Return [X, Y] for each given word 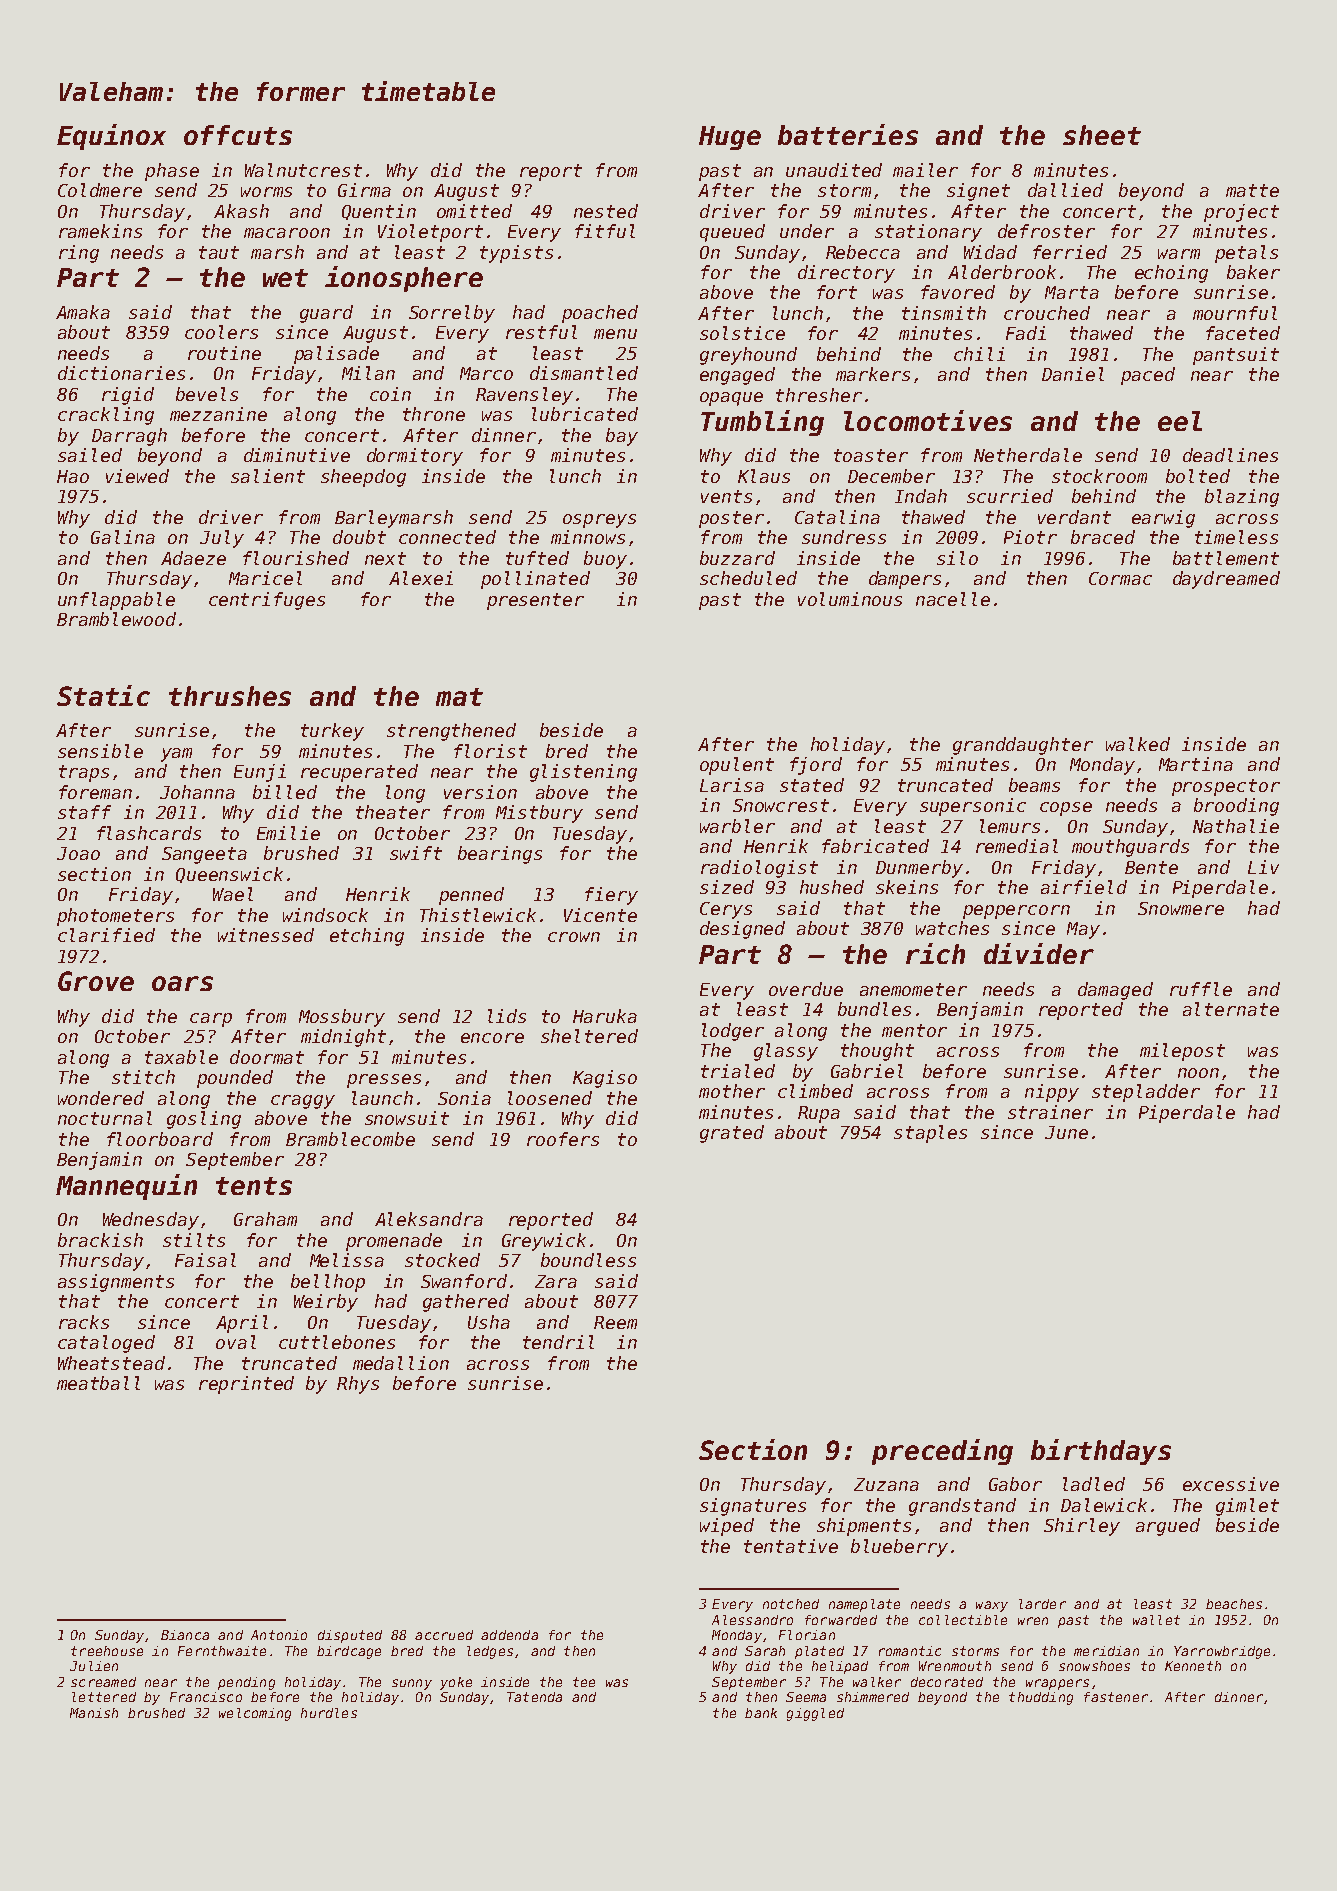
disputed [350, 1636]
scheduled [748, 578]
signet [978, 192]
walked [1138, 744]
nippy [1052, 1093]
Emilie [288, 833]
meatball [98, 1383]
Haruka [605, 1016]
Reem [615, 1322]
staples [930, 1134]
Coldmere [100, 190]
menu [615, 334]
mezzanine [218, 414]
